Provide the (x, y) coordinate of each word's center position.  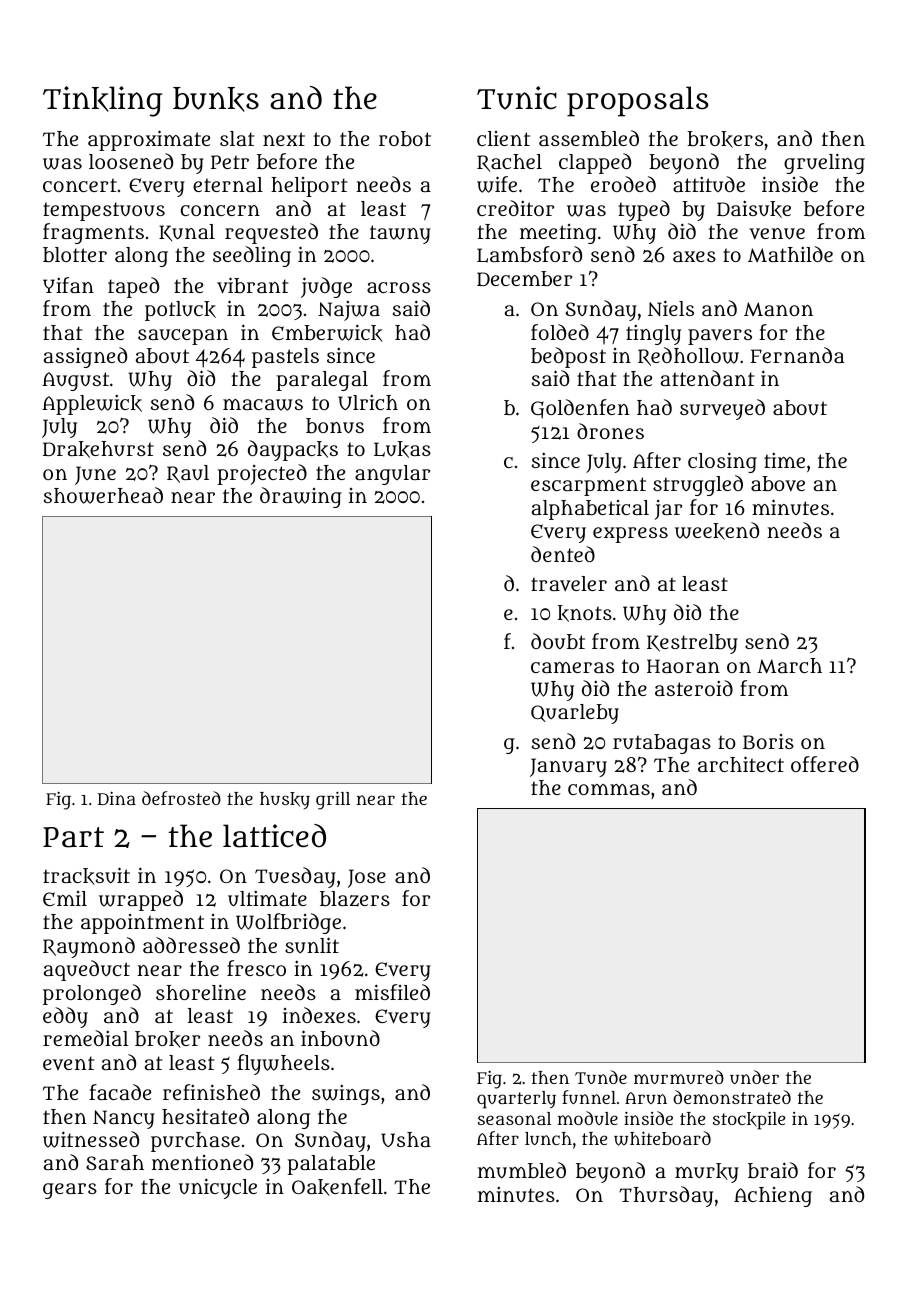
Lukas (402, 449)
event (68, 1063)
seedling (252, 256)
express (630, 535)
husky (285, 801)
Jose (367, 878)
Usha (406, 1139)
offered (825, 764)
